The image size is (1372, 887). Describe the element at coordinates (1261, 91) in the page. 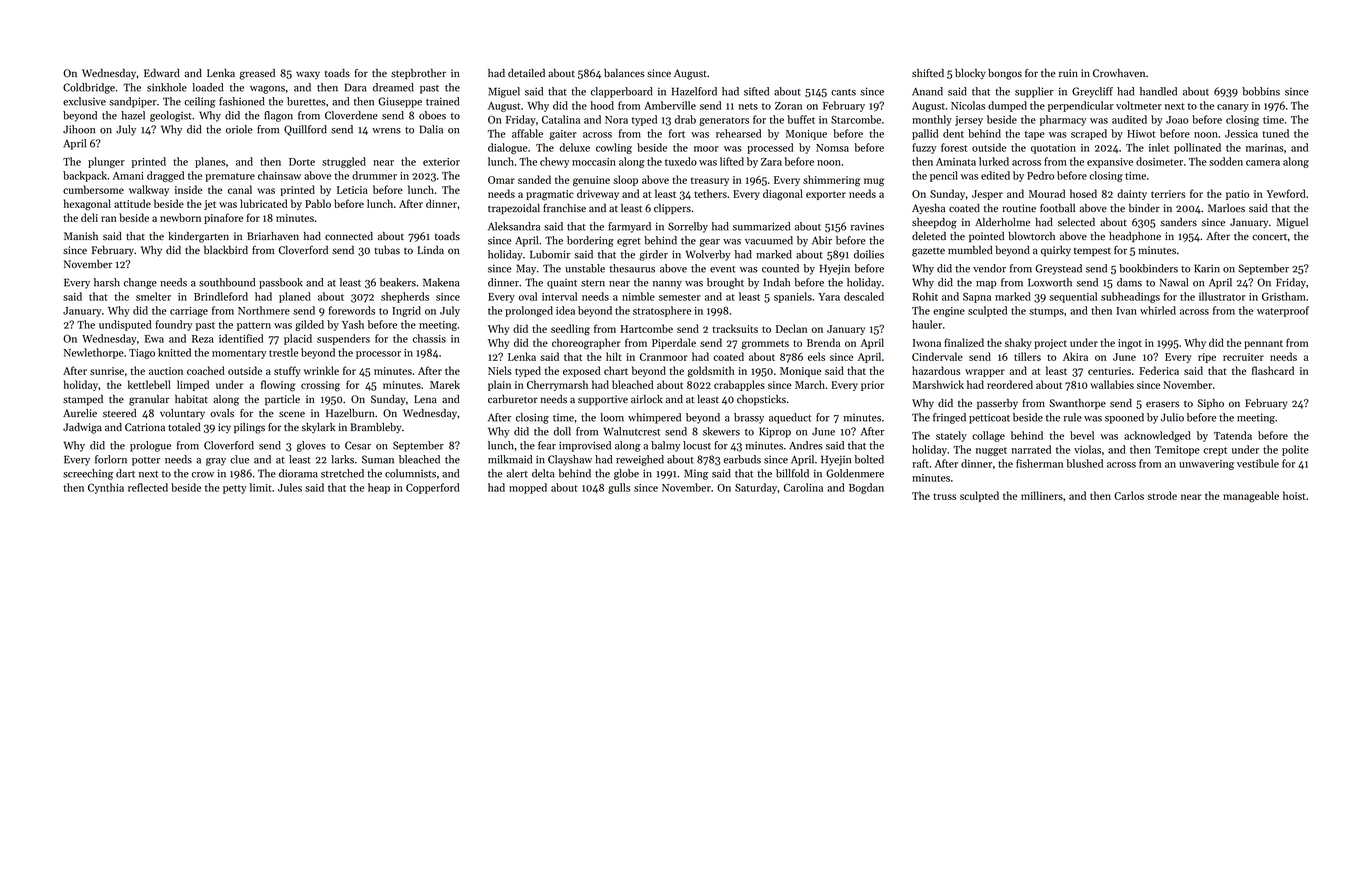

I see `bobbins` at that location.
